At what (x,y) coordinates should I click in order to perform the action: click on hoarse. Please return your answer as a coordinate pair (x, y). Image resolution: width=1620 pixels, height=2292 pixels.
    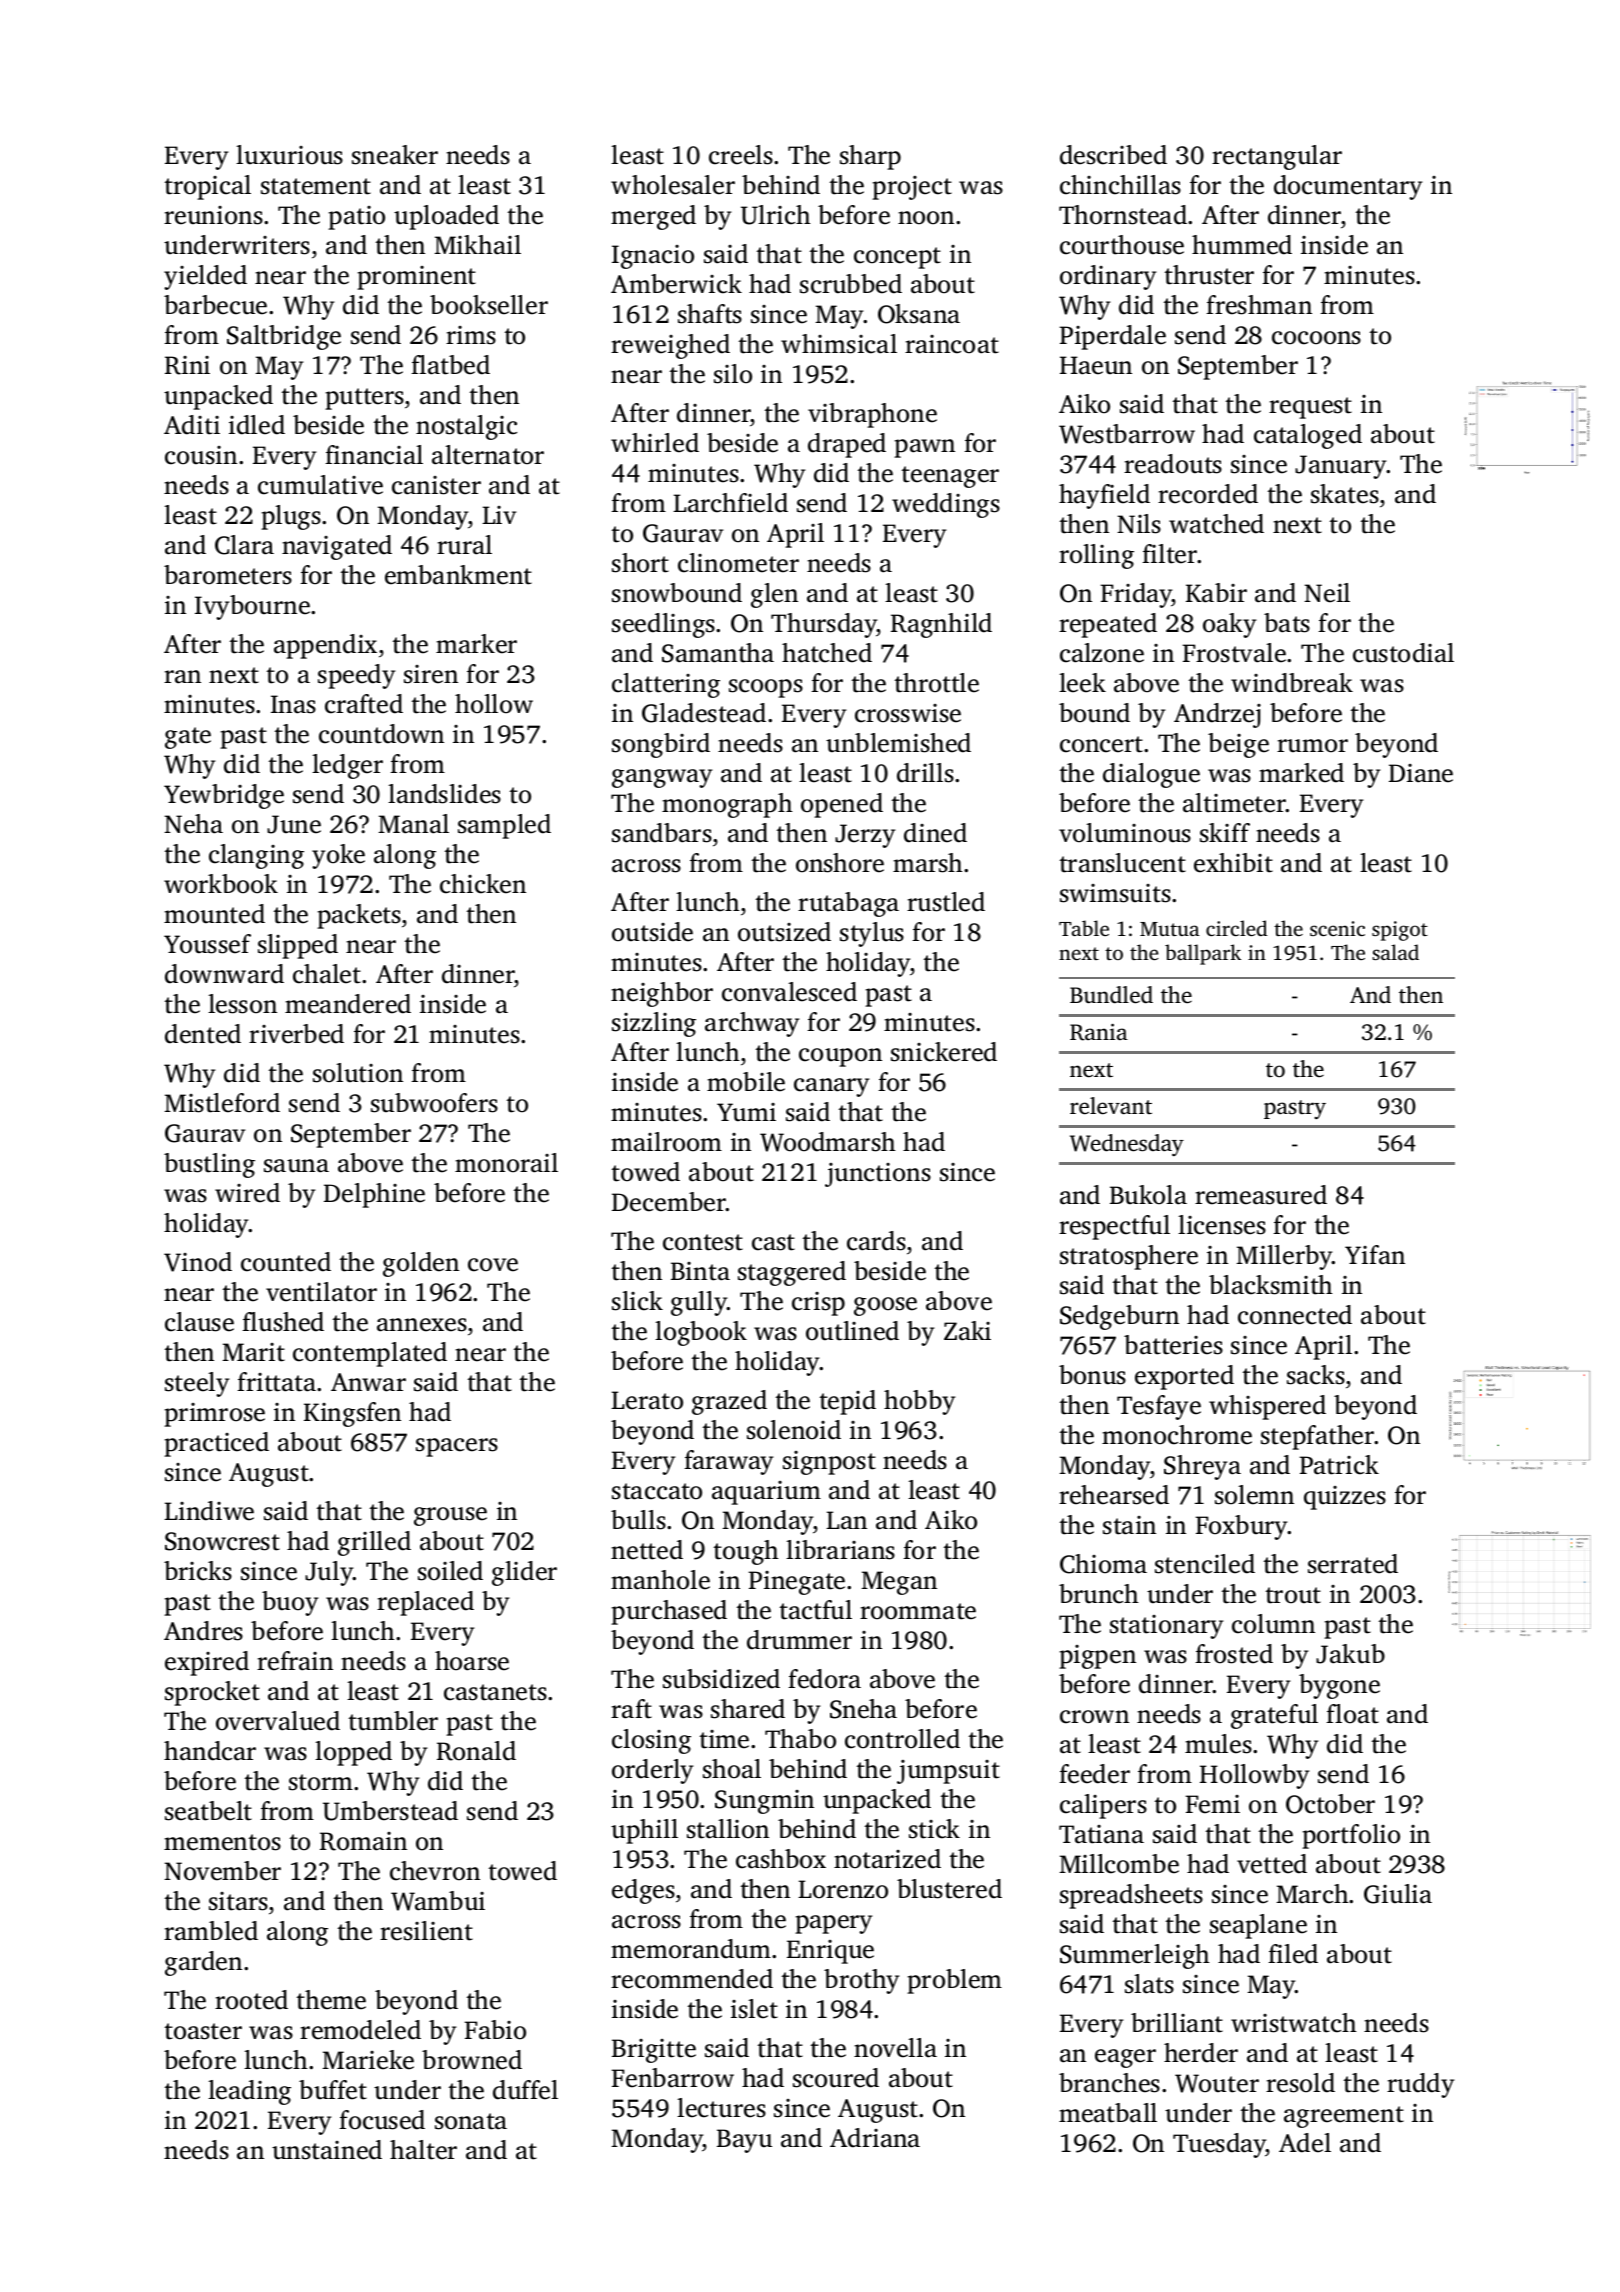
    Looking at the image, I should click on (472, 1661).
